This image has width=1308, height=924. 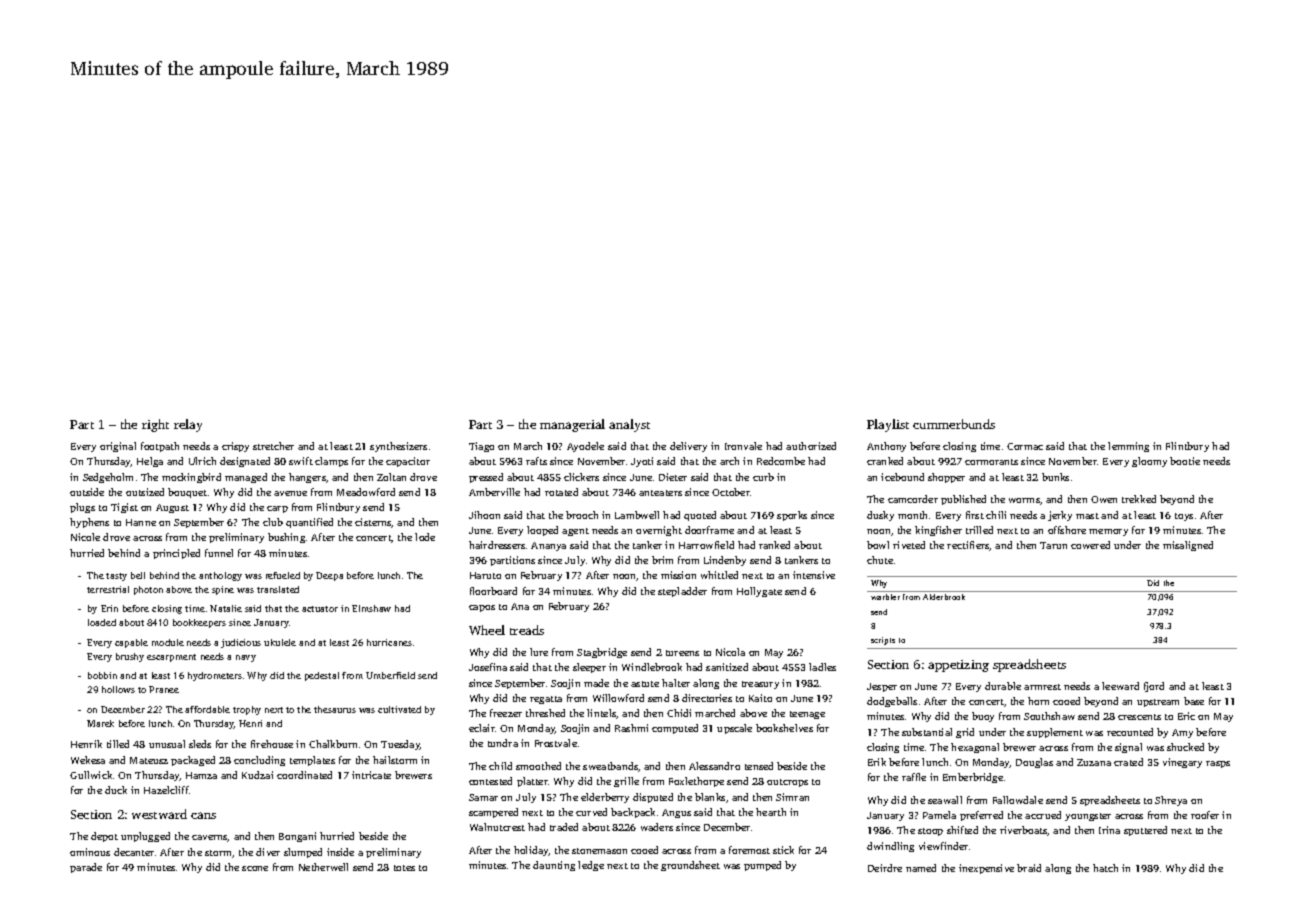 I want to click on sputtered, so click(x=1145, y=831).
